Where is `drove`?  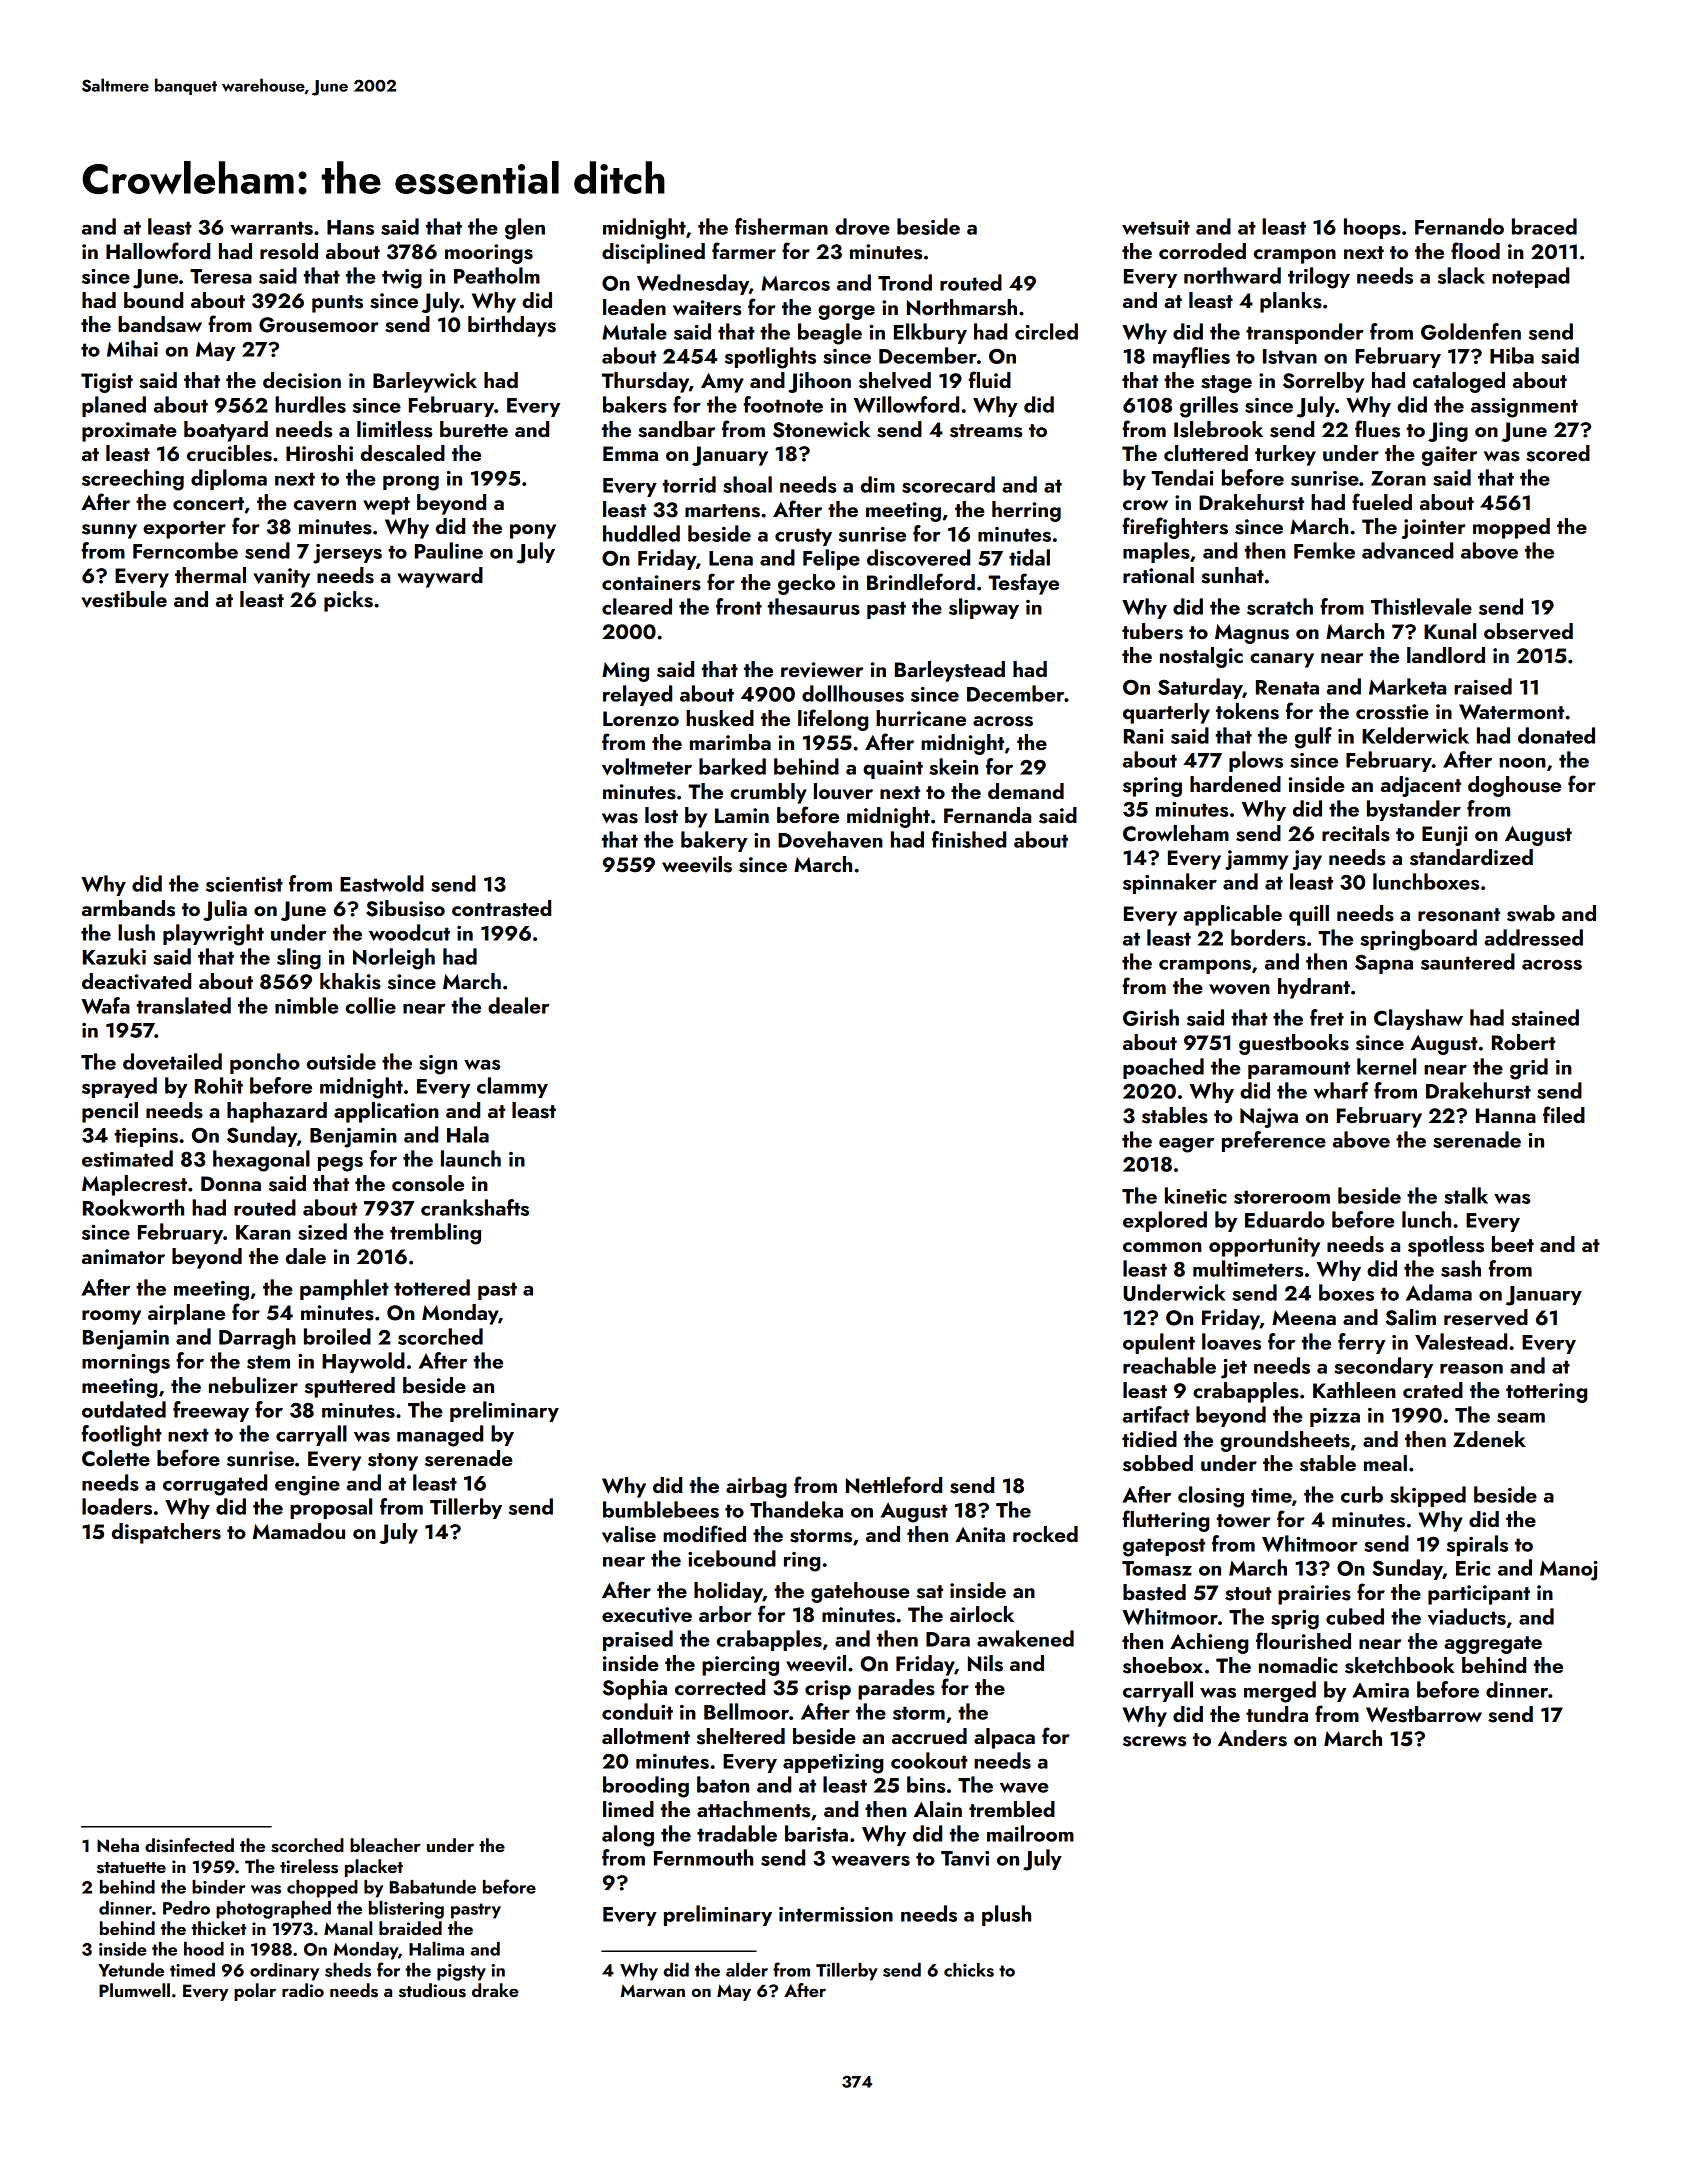 drove is located at coordinates (862, 226).
